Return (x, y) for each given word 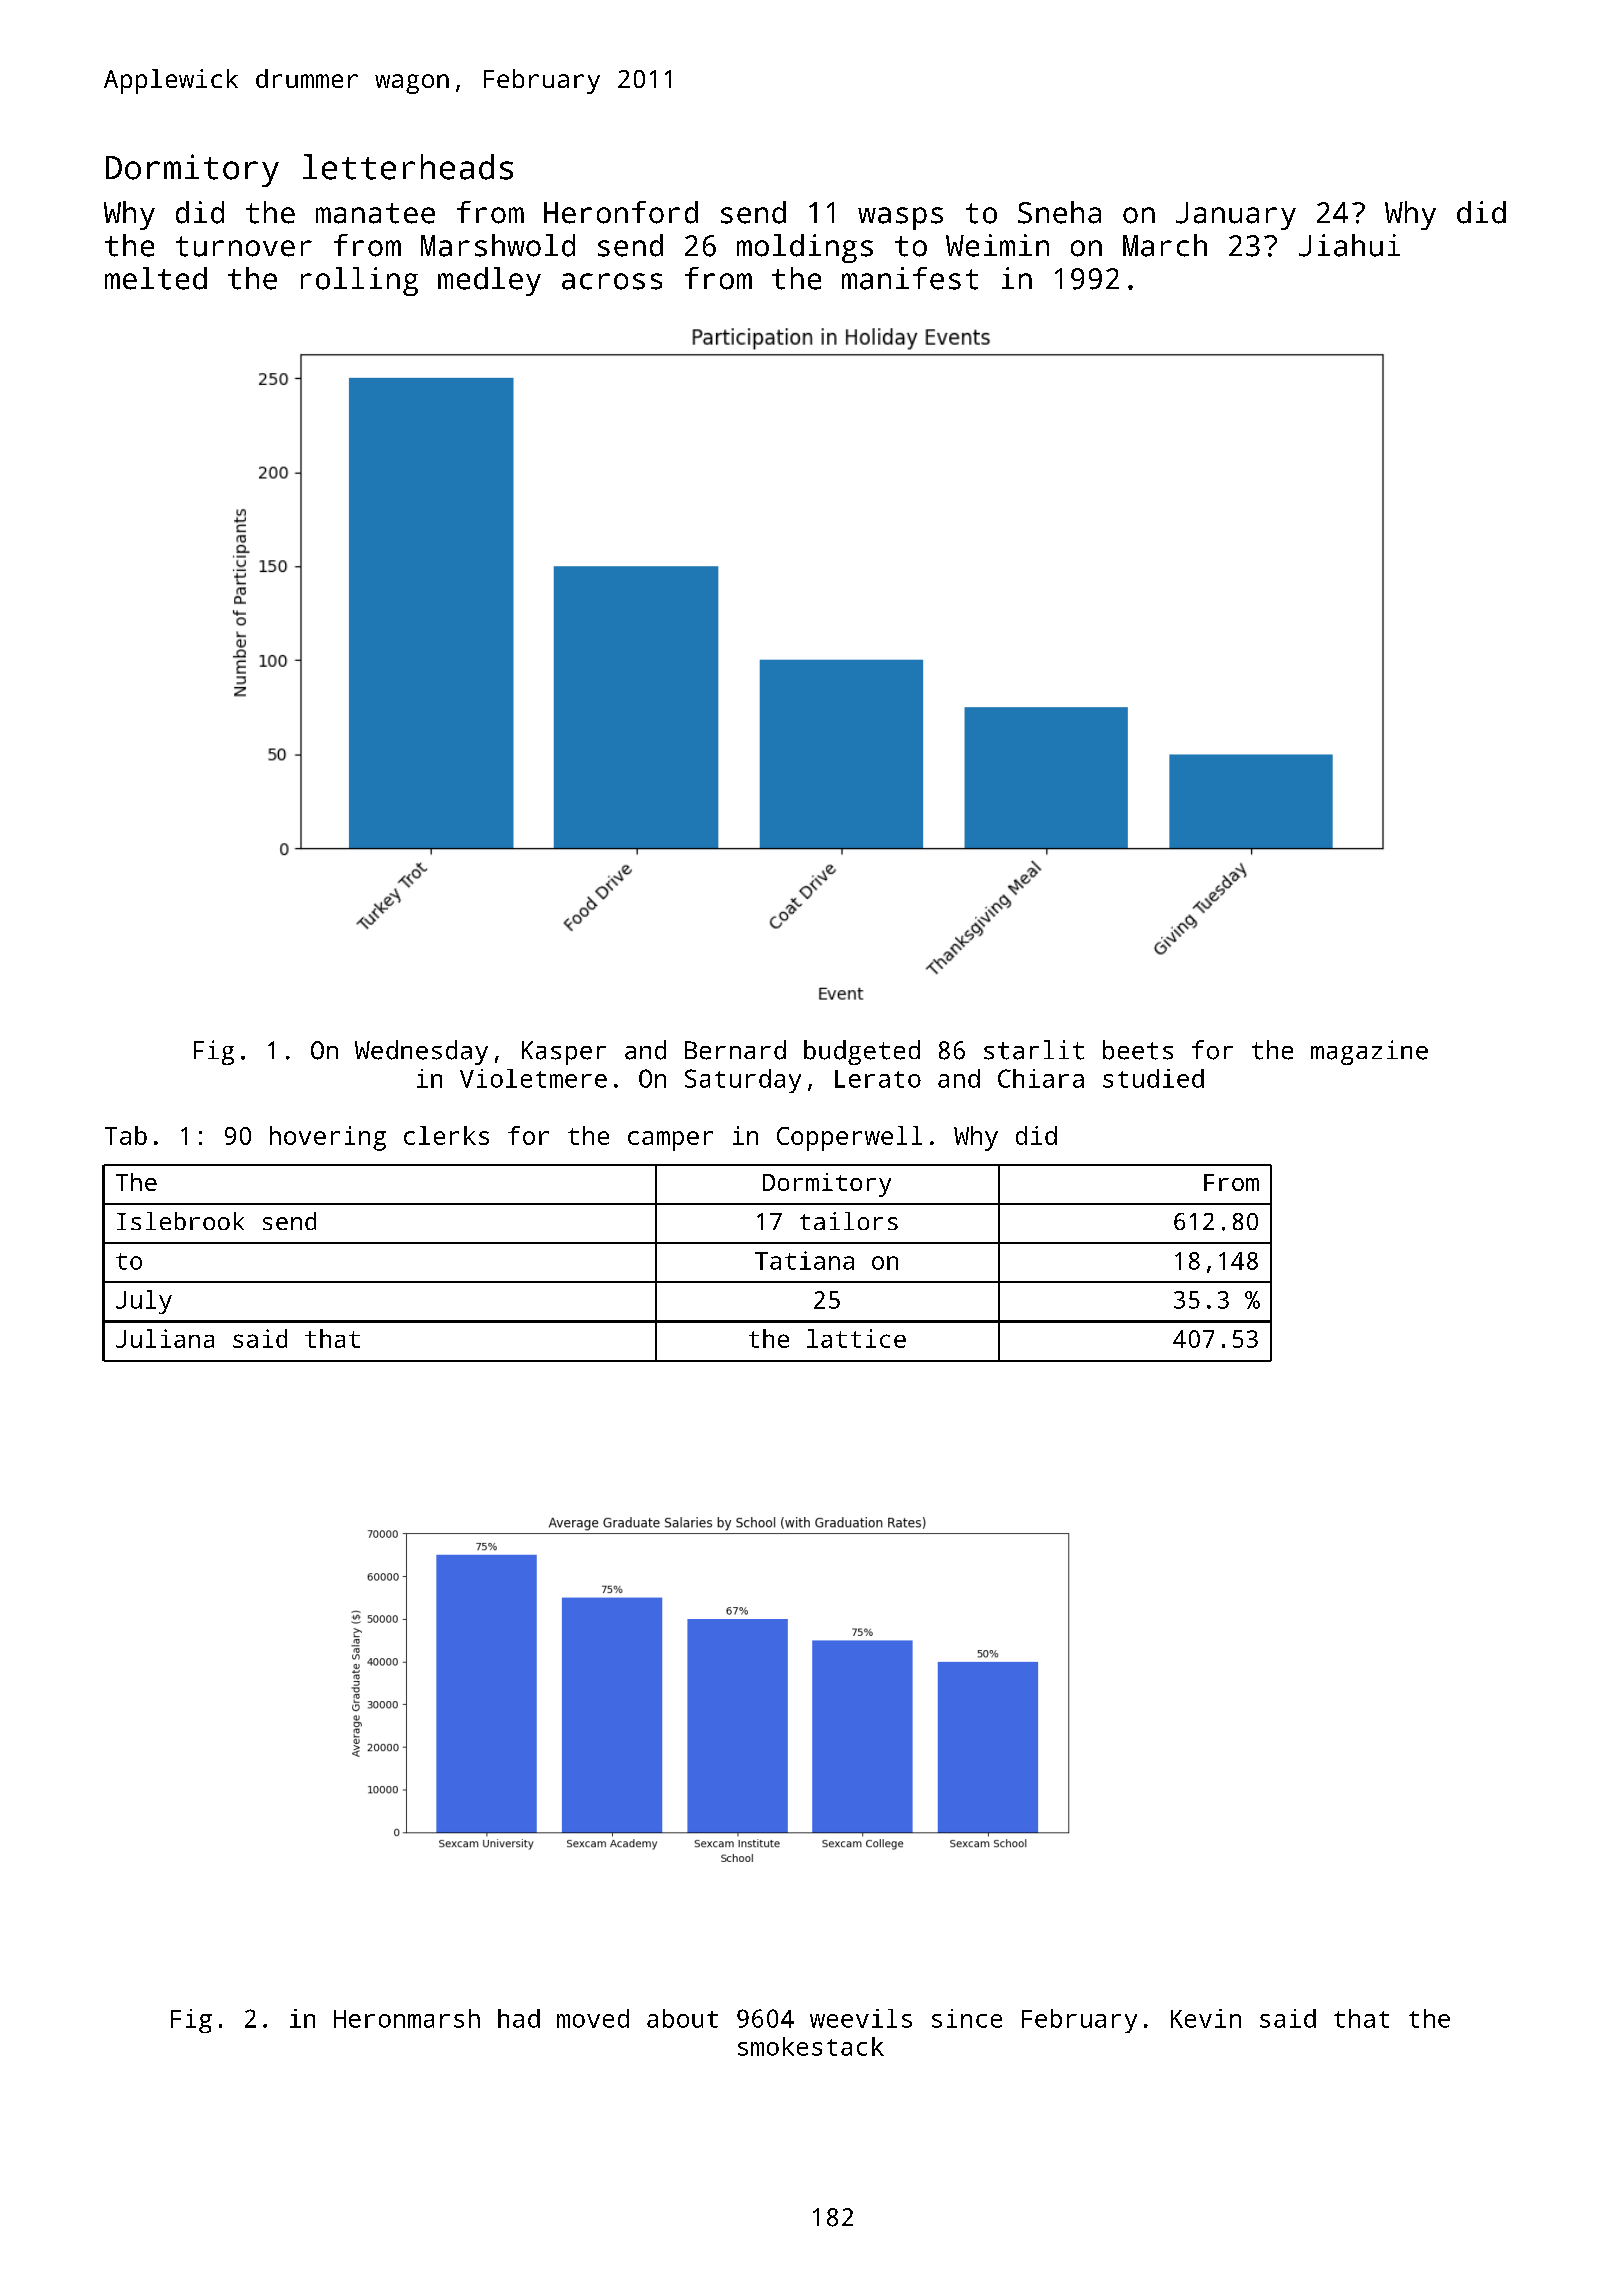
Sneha (1059, 212)
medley (489, 281)
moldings (805, 248)
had (519, 2018)
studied (1153, 1078)
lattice (856, 1338)
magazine (1369, 1052)
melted (156, 278)
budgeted (862, 1052)
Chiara (1041, 1078)
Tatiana (804, 1260)
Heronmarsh (407, 2018)
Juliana (165, 1338)
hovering (328, 1138)
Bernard (735, 1050)
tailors (849, 1221)
